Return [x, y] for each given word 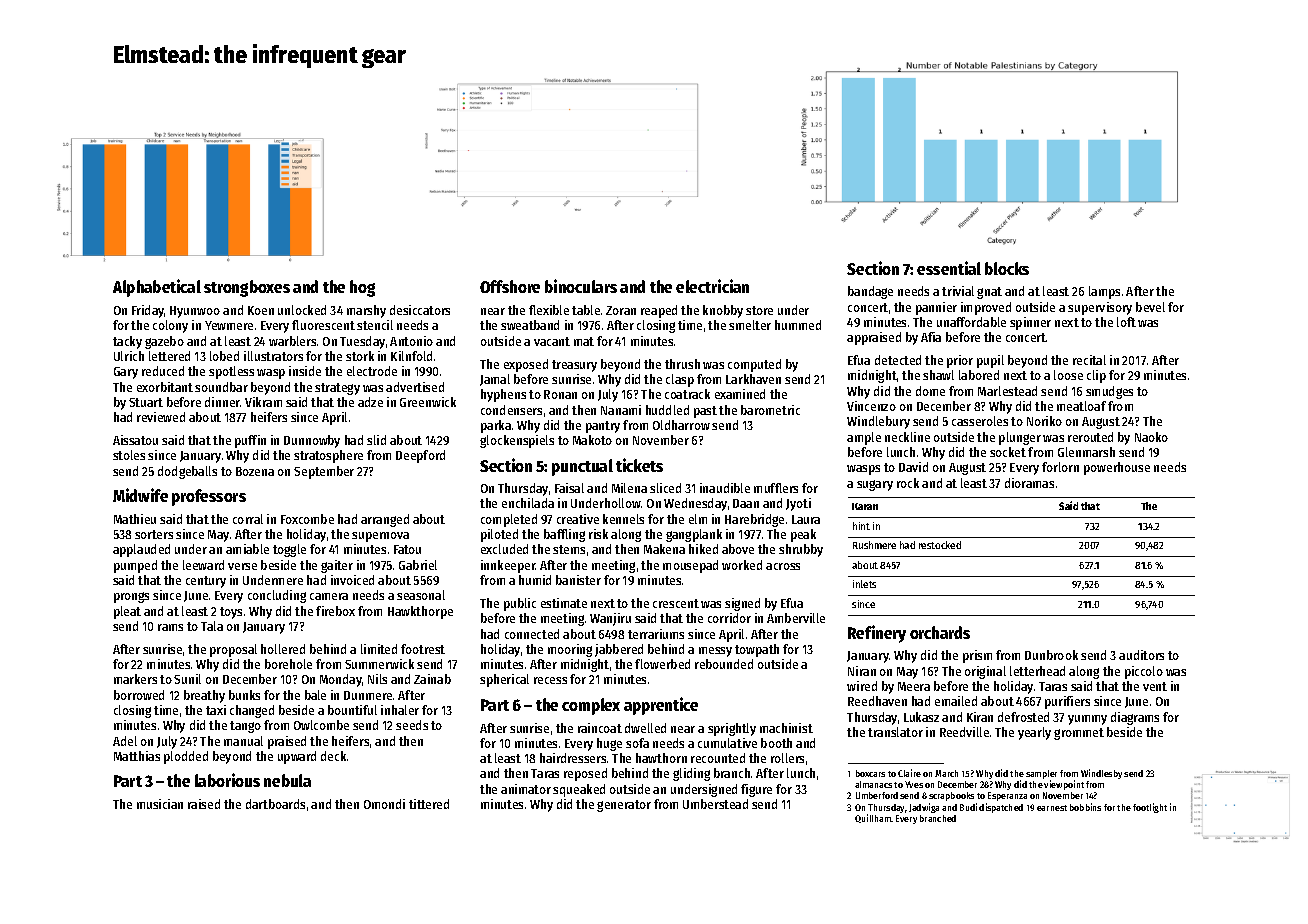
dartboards [275, 804]
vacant [552, 341]
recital [1089, 360]
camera [329, 596]
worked [742, 565]
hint [861, 526]
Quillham [873, 818]
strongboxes [247, 288]
